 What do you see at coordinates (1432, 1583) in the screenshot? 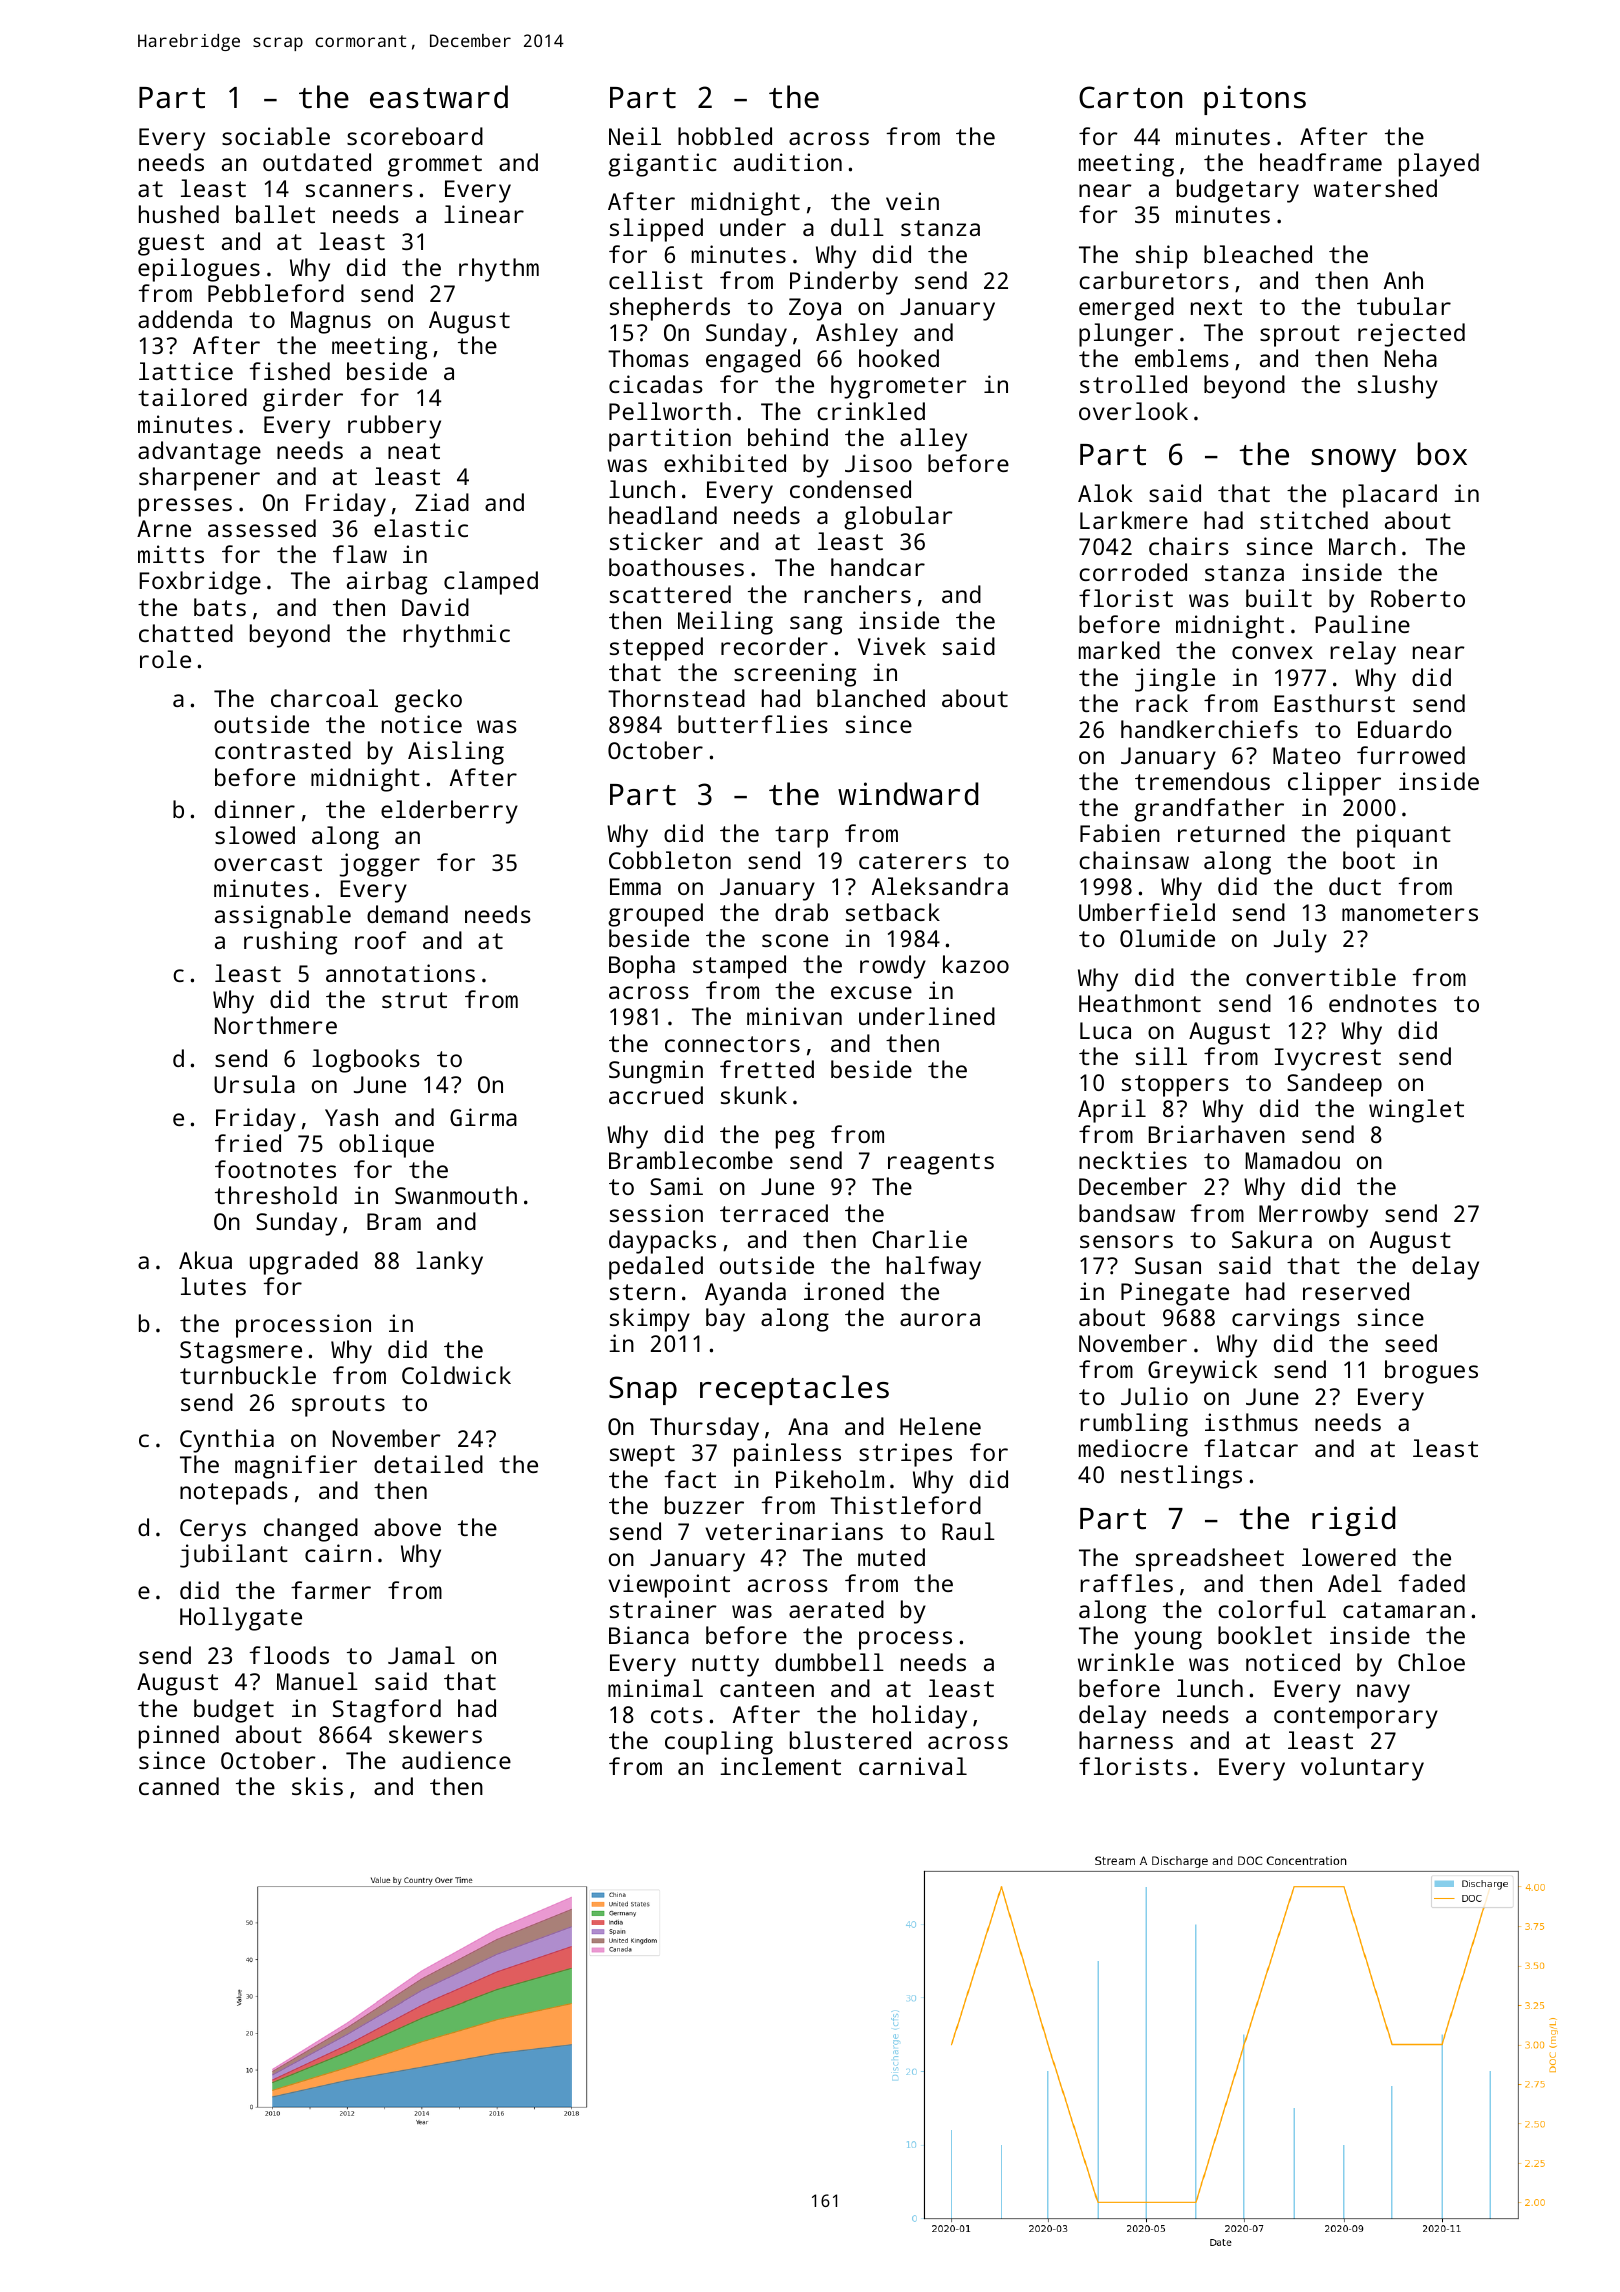
I see `faded` at bounding box center [1432, 1583].
